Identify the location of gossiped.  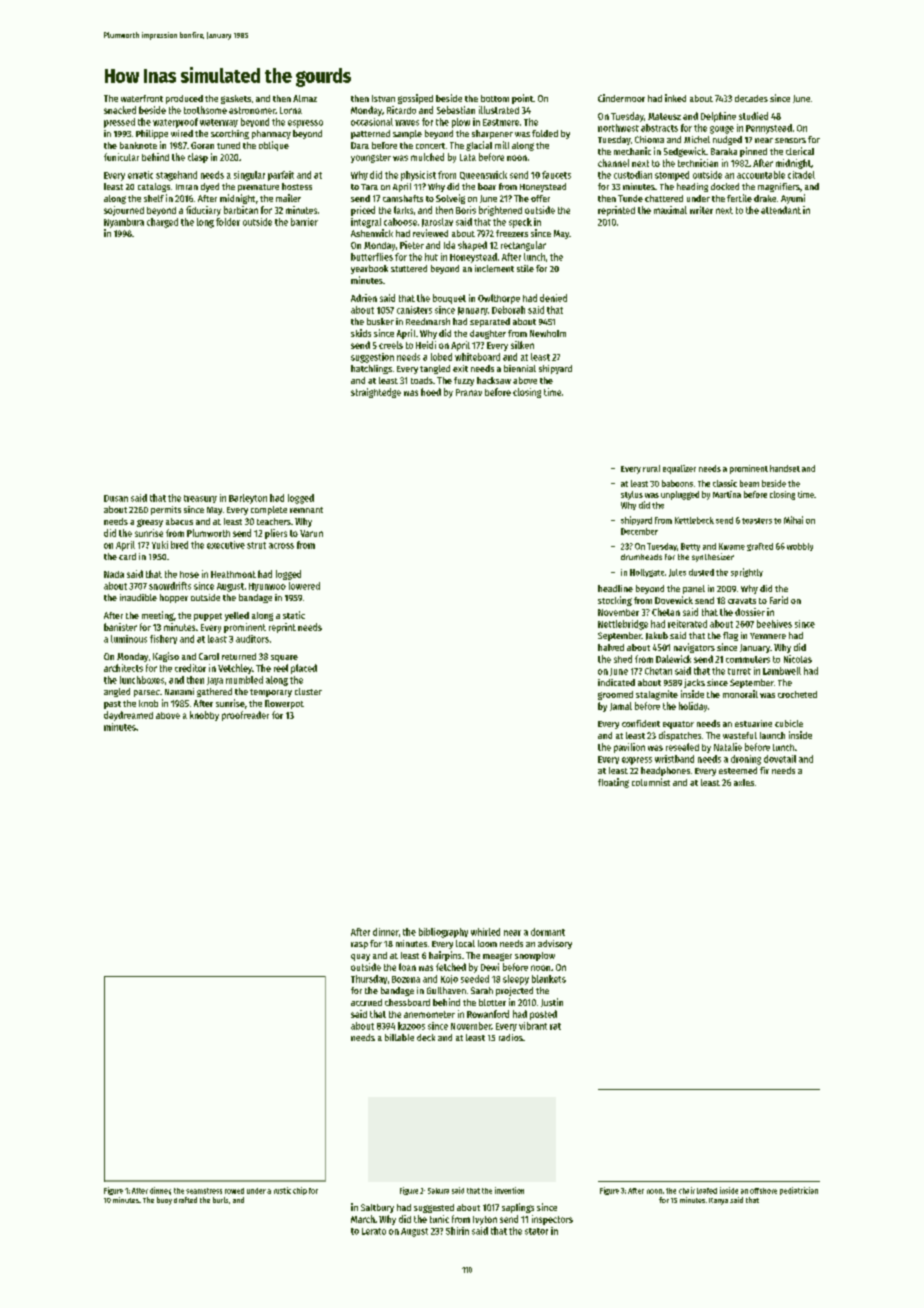
(415, 99).
